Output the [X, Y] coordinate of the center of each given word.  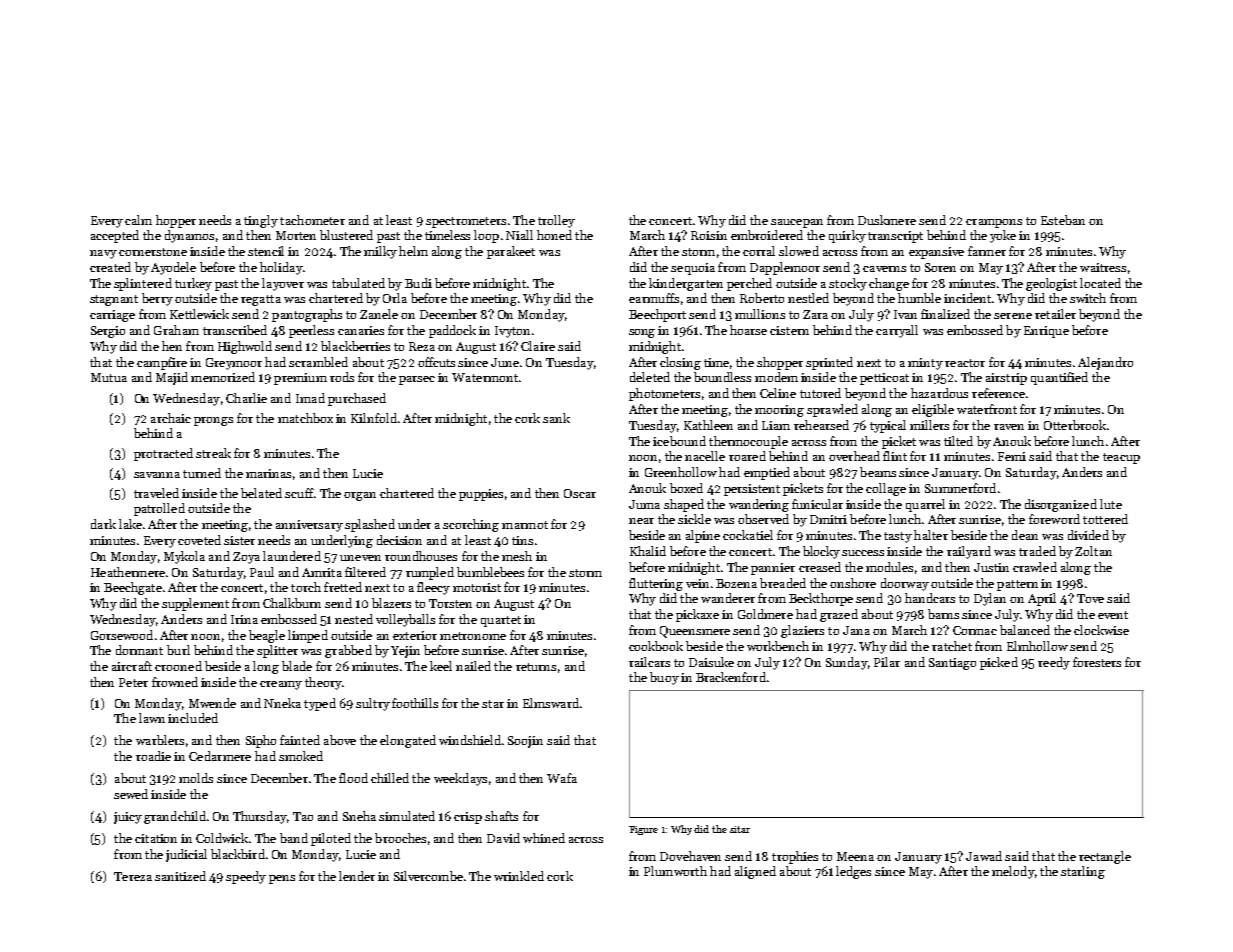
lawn [152, 718]
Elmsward [551, 703]
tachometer [312, 220]
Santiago [952, 664]
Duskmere [887, 220]
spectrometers [466, 222]
